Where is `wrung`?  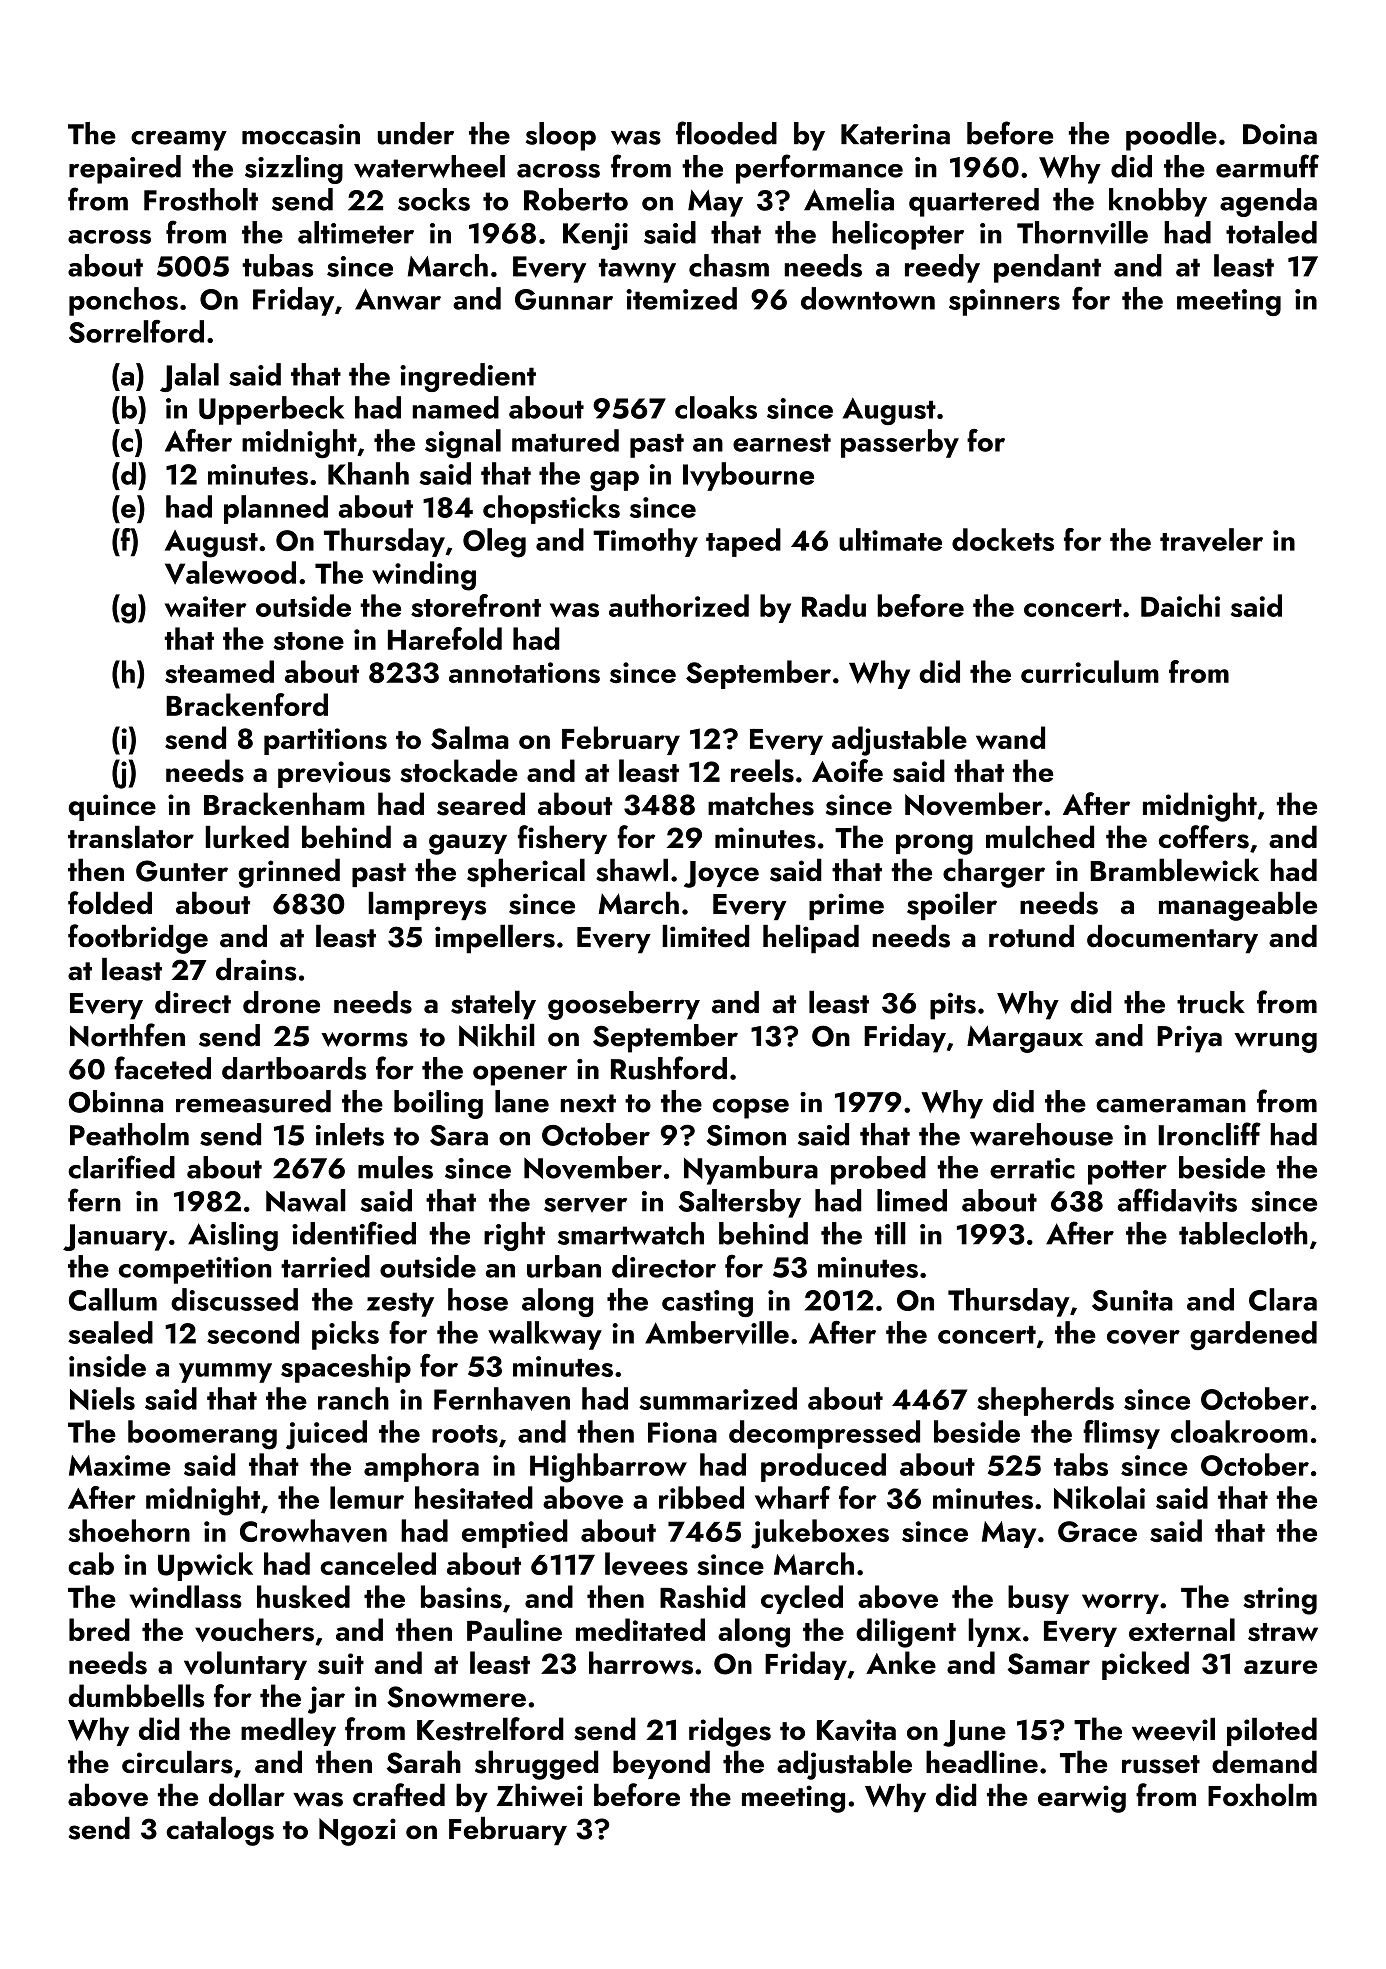
wrung is located at coordinates (1275, 1042).
